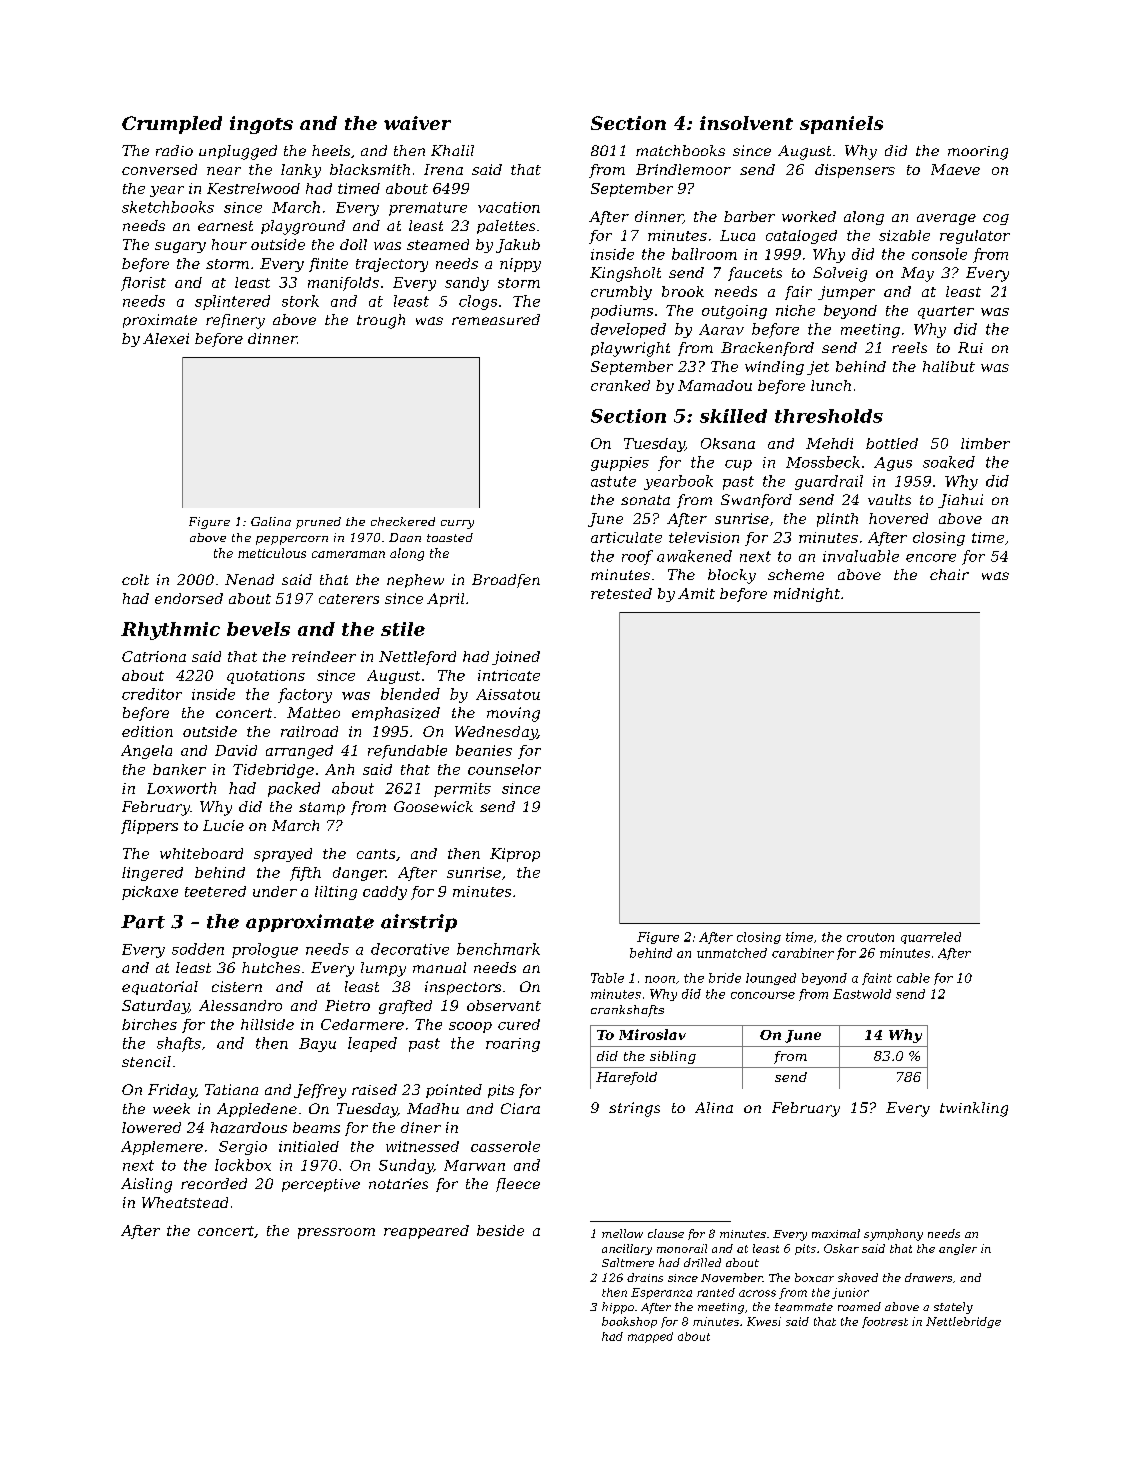 Image resolution: width=1131 pixels, height=1463 pixels. I want to click on ingots, so click(261, 125).
